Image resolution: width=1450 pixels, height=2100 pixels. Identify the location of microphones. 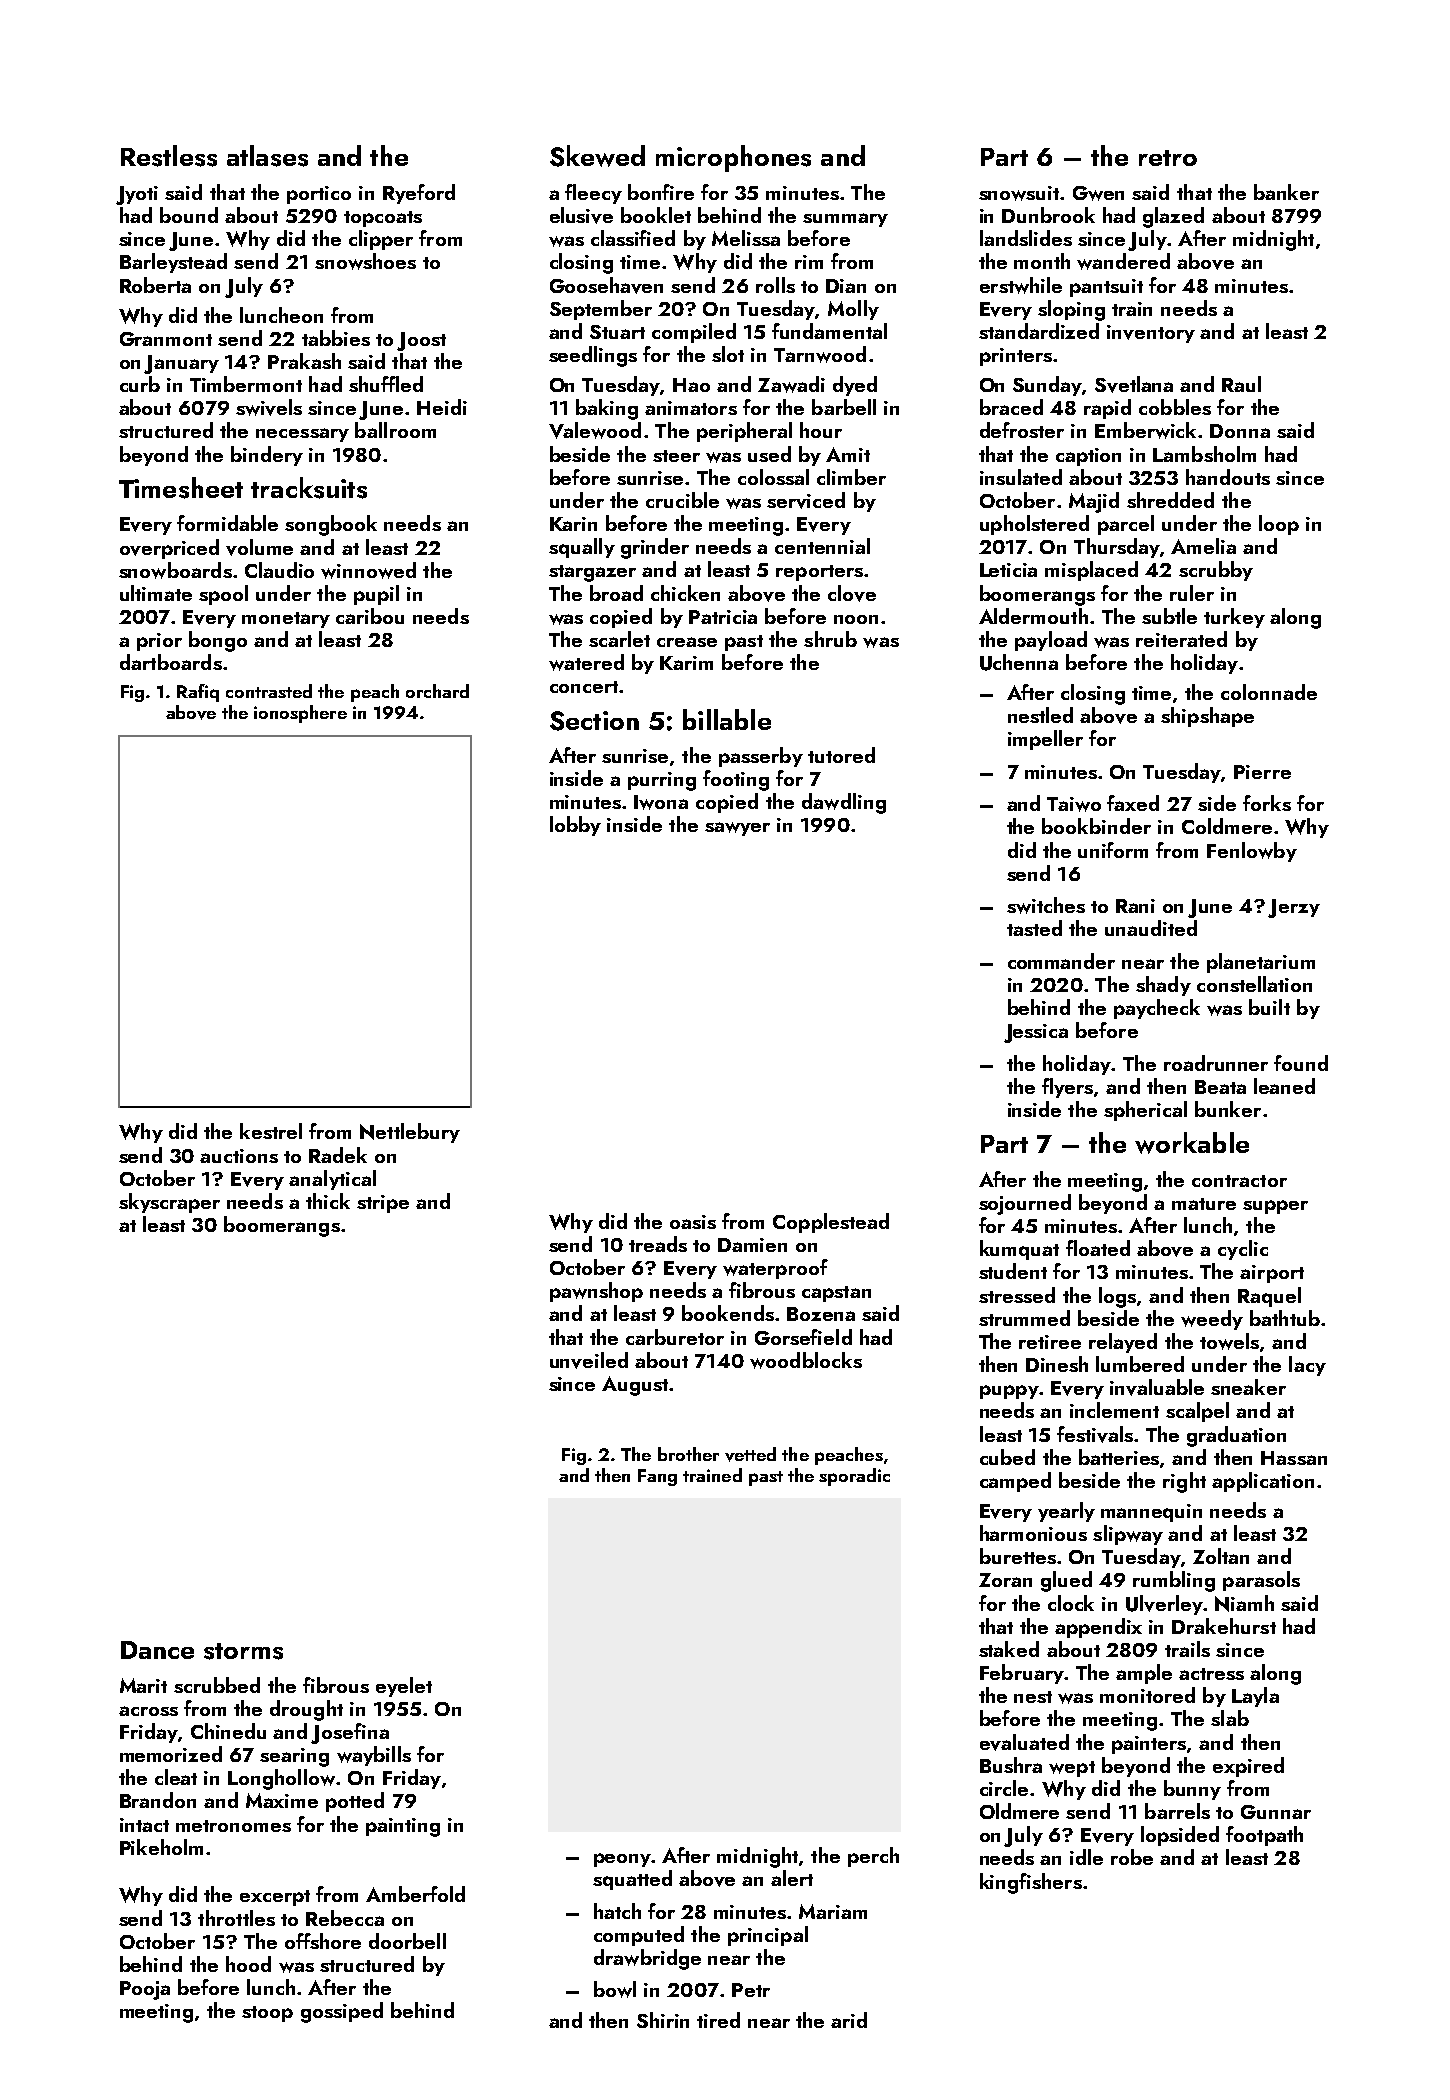
(733, 158).
